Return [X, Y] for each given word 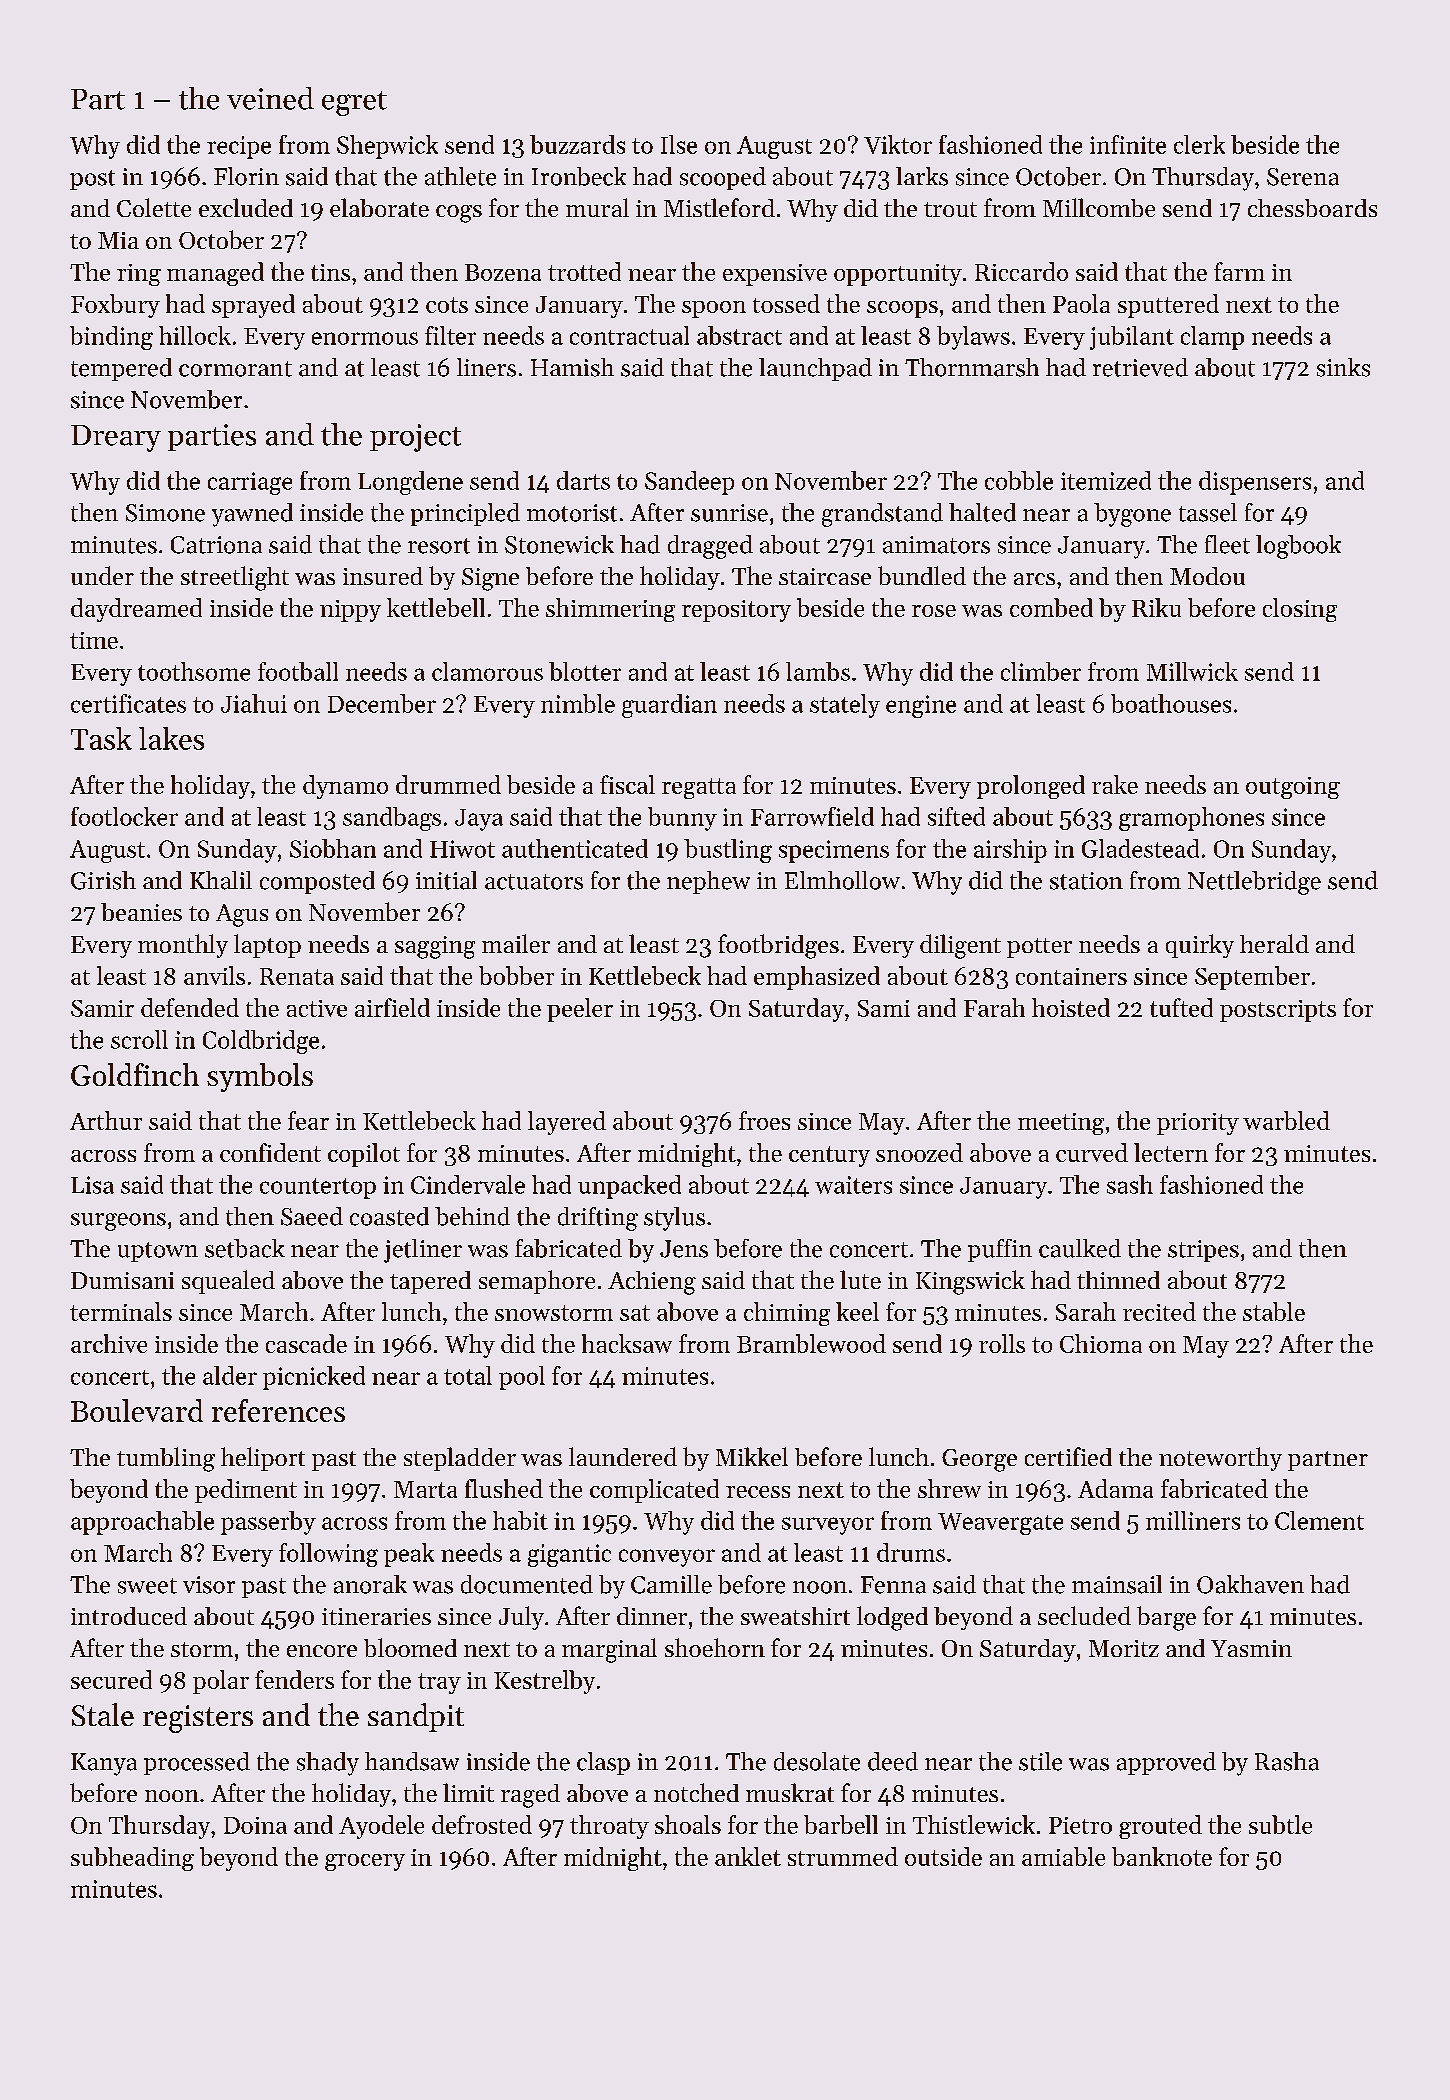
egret [354, 103]
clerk [1199, 144]
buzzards [577, 144]
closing [1300, 610]
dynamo [345, 787]
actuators [534, 882]
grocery [365, 1862]
